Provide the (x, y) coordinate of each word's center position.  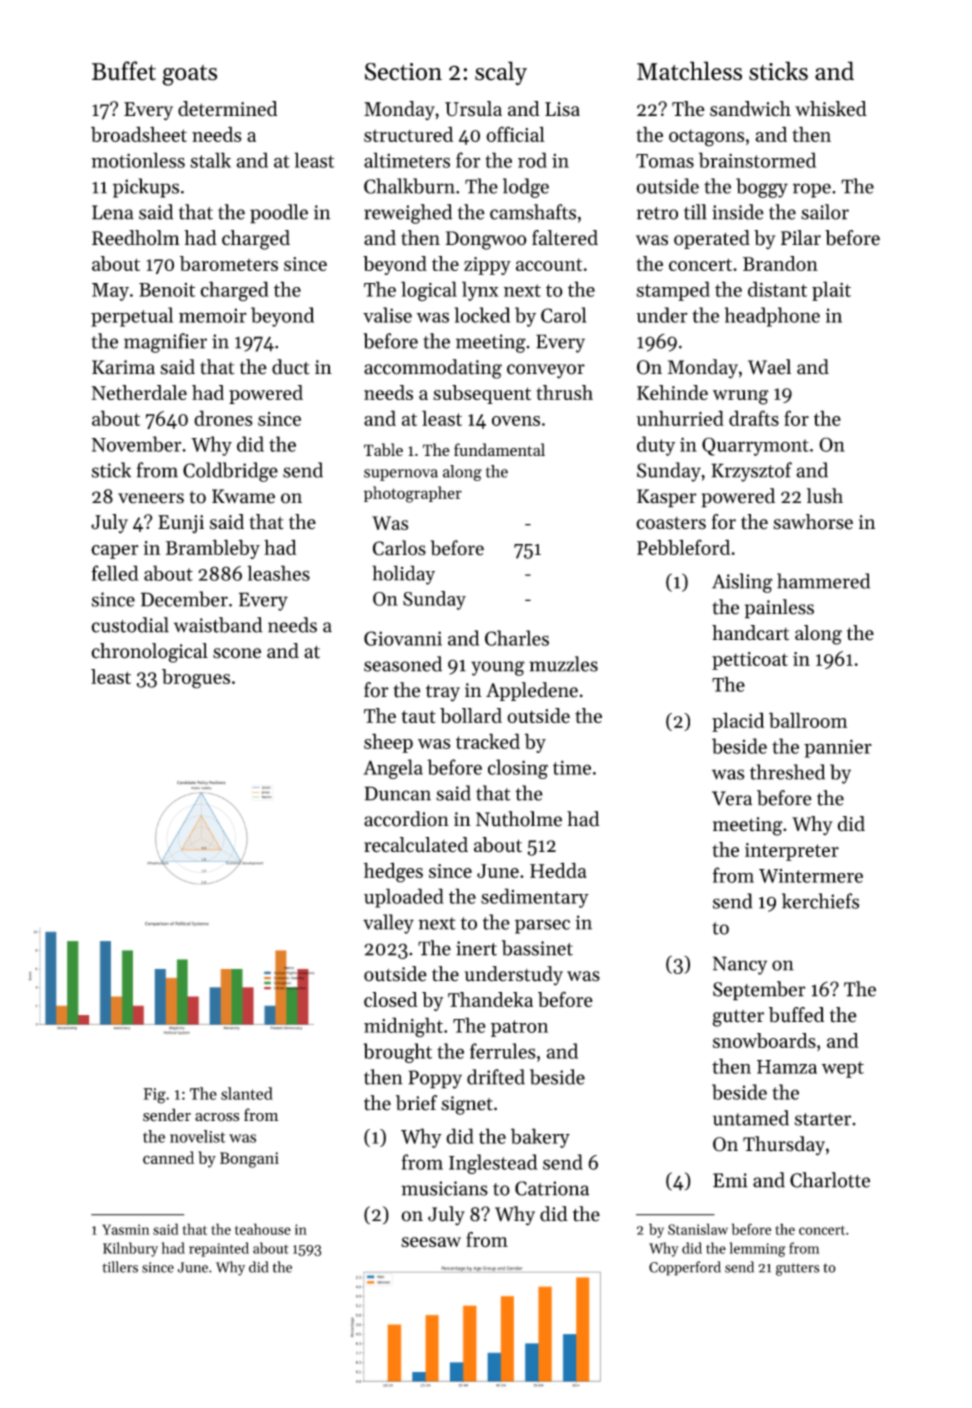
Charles (517, 638)
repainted (219, 1249)
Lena (113, 212)
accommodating (433, 369)
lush (825, 496)
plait (831, 291)
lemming (758, 1249)
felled (115, 573)
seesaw (431, 1242)
